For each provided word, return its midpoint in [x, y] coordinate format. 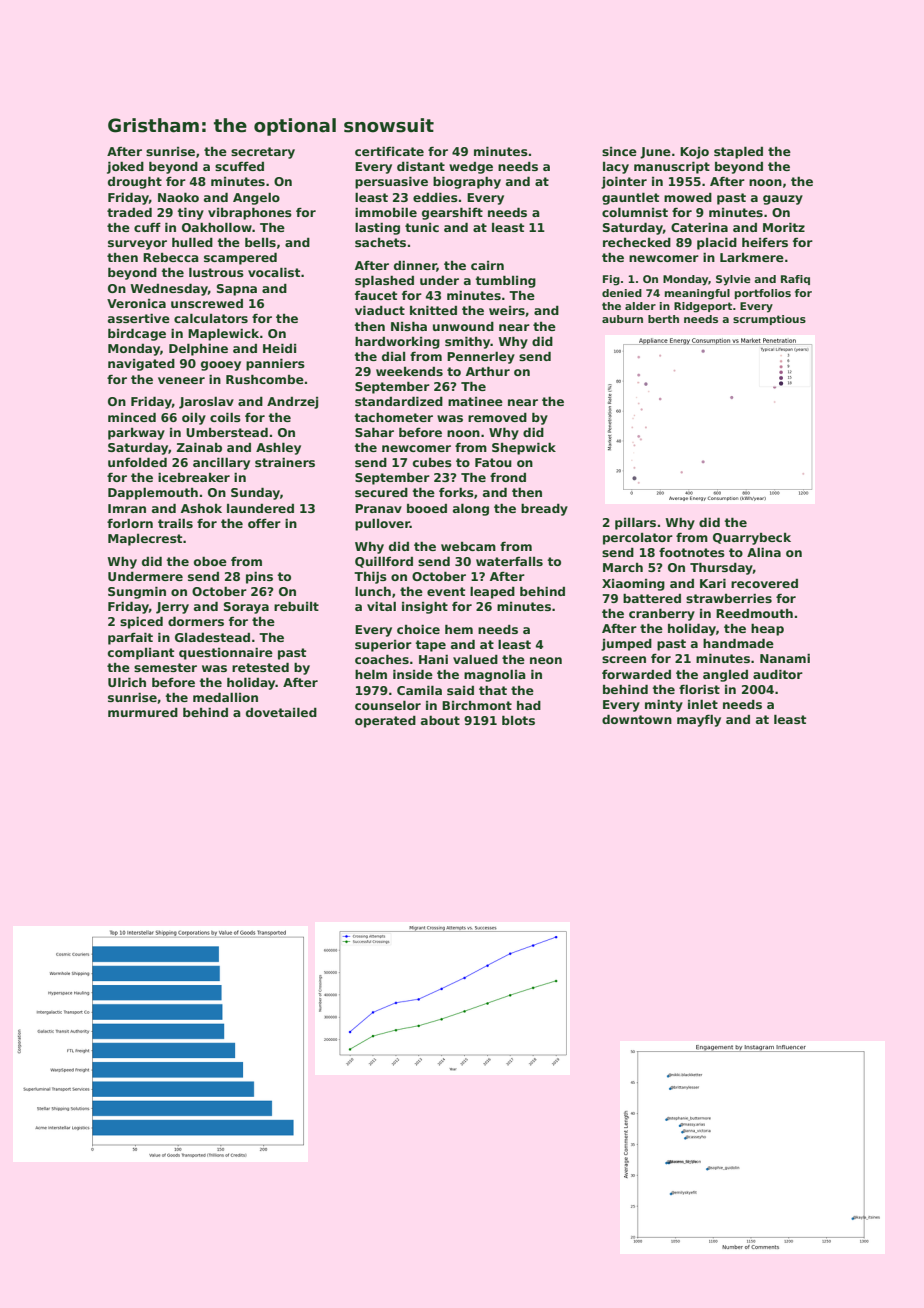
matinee [475, 401]
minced [132, 417]
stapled [738, 152]
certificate [389, 151]
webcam [468, 546]
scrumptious [769, 320]
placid [717, 243]
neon [546, 660]
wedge [471, 168]
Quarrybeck [752, 539]
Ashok [201, 508]
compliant [141, 654]
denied [622, 293]
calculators [211, 318]
